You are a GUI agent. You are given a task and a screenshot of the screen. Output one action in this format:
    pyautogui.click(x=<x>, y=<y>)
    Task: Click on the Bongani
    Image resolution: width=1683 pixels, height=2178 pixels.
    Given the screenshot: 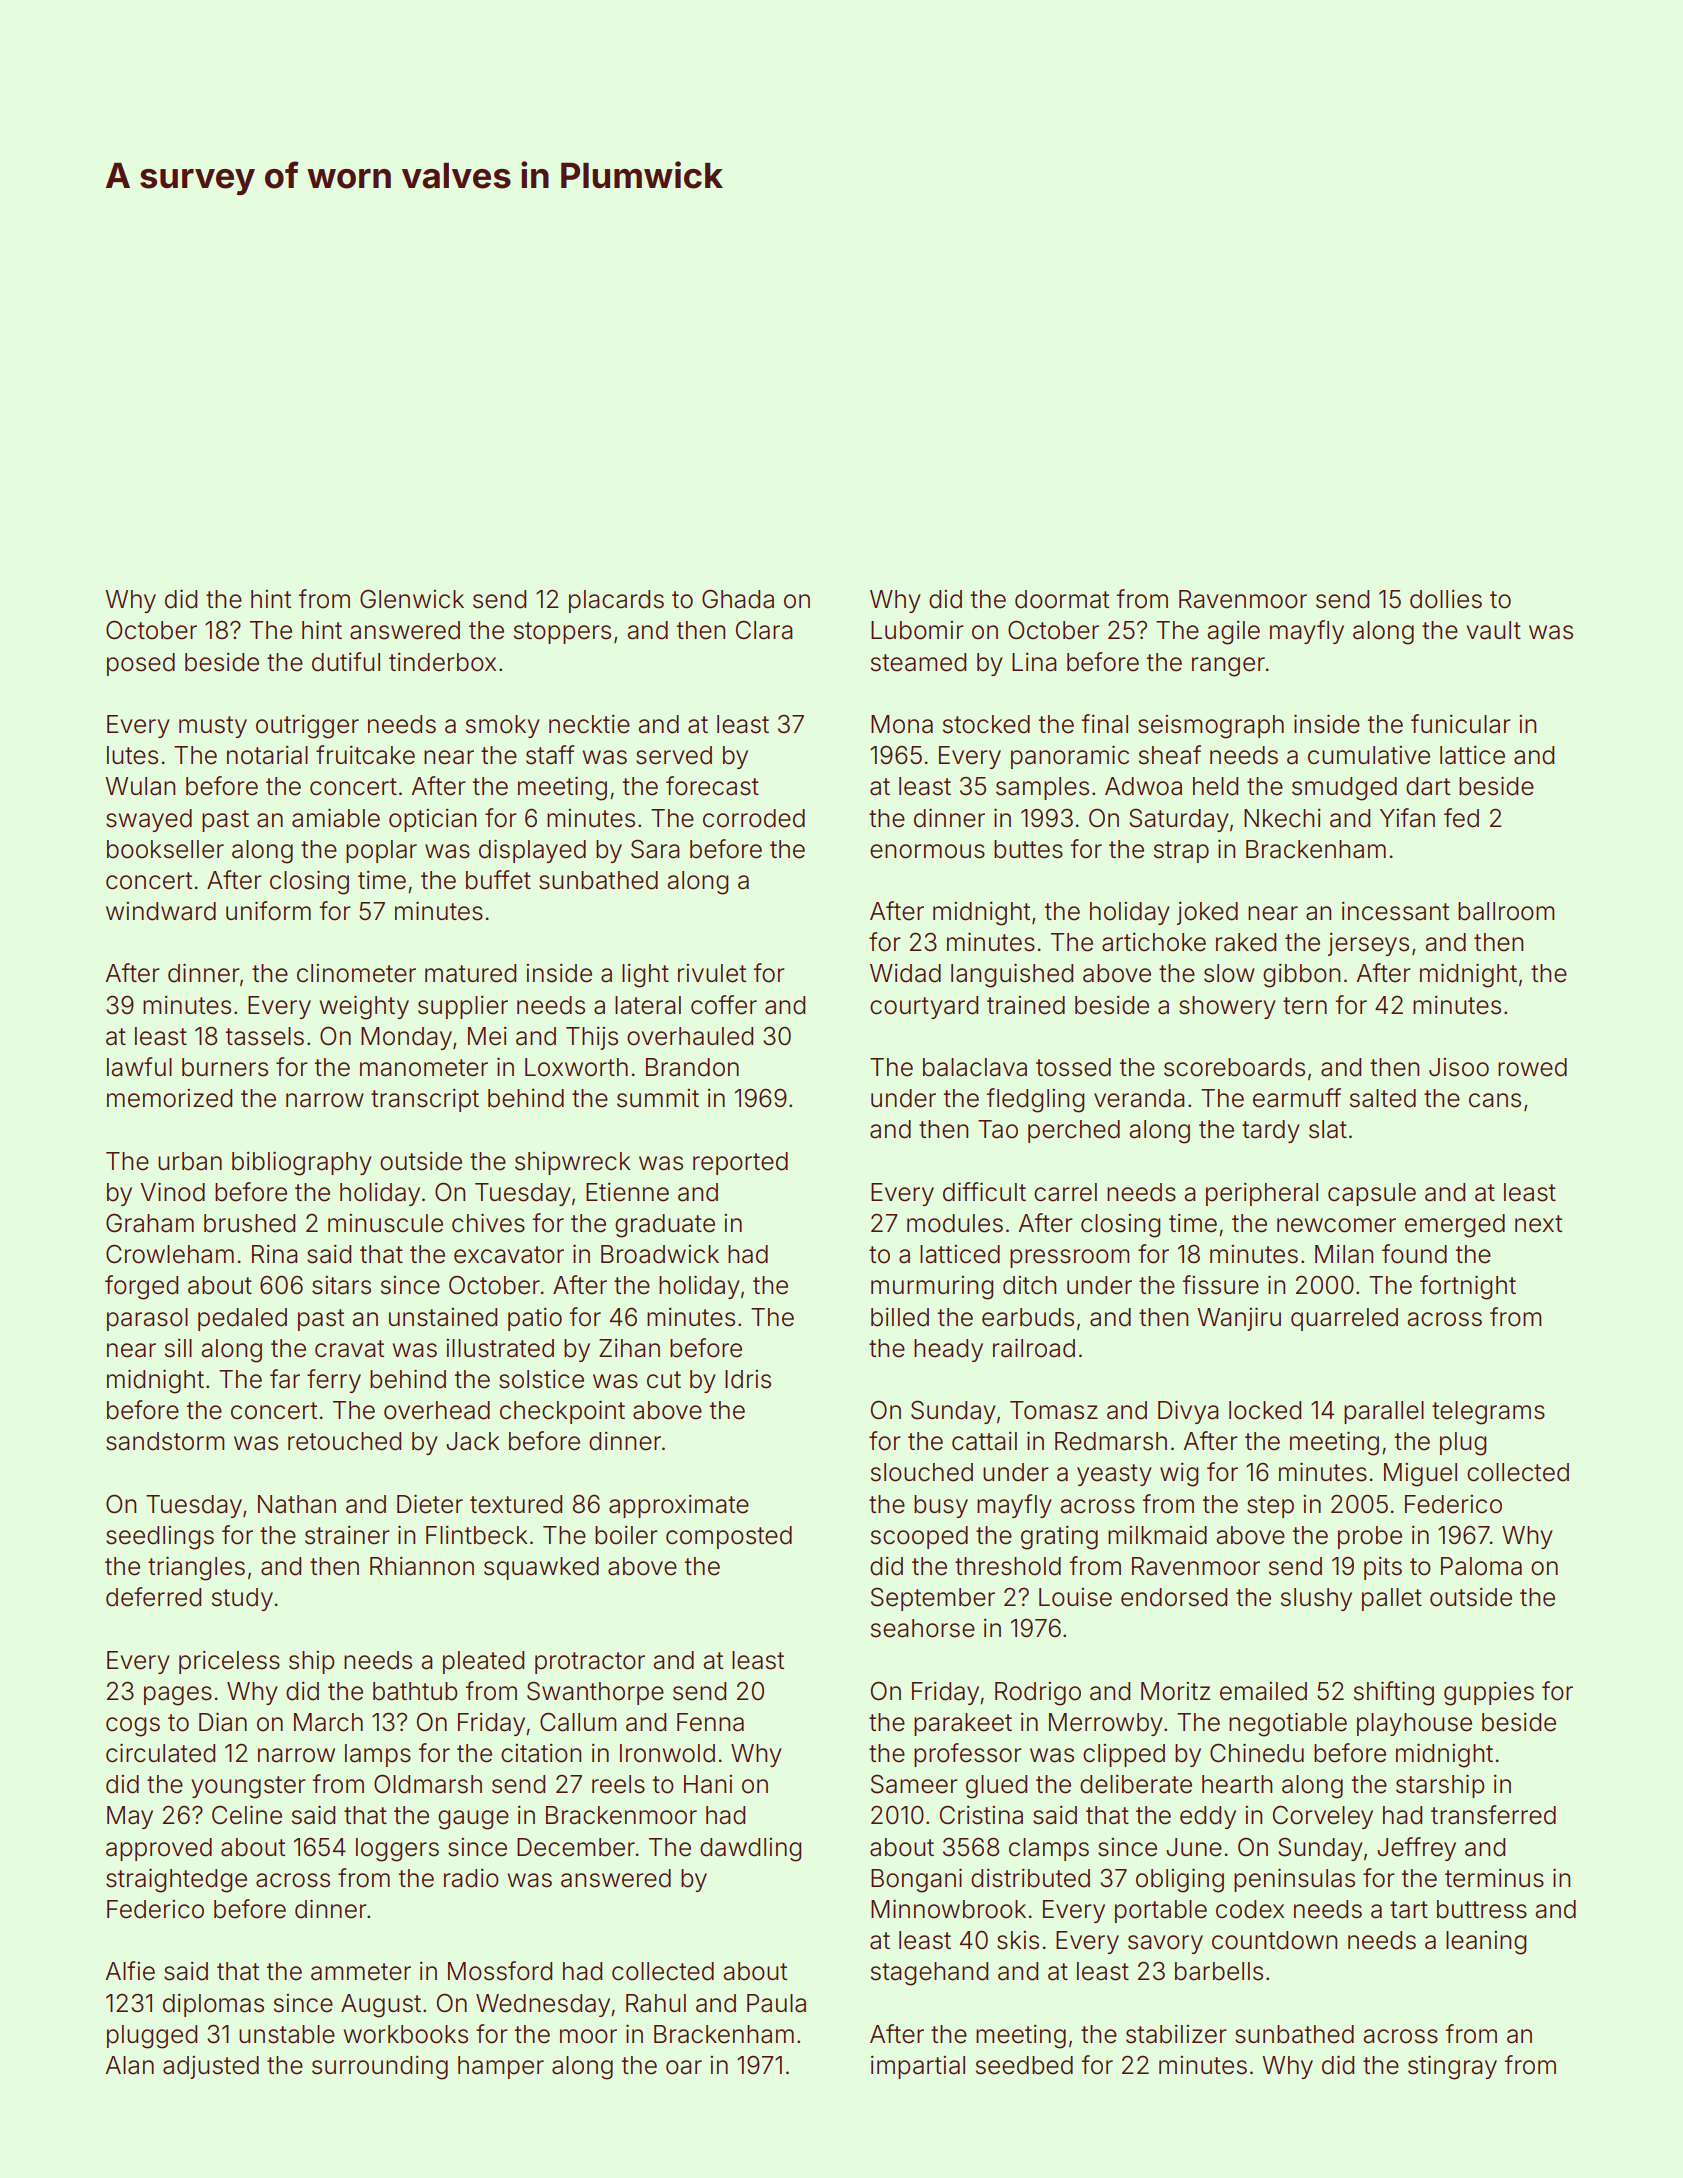 What is the action you would take?
    pyautogui.click(x=916, y=1880)
